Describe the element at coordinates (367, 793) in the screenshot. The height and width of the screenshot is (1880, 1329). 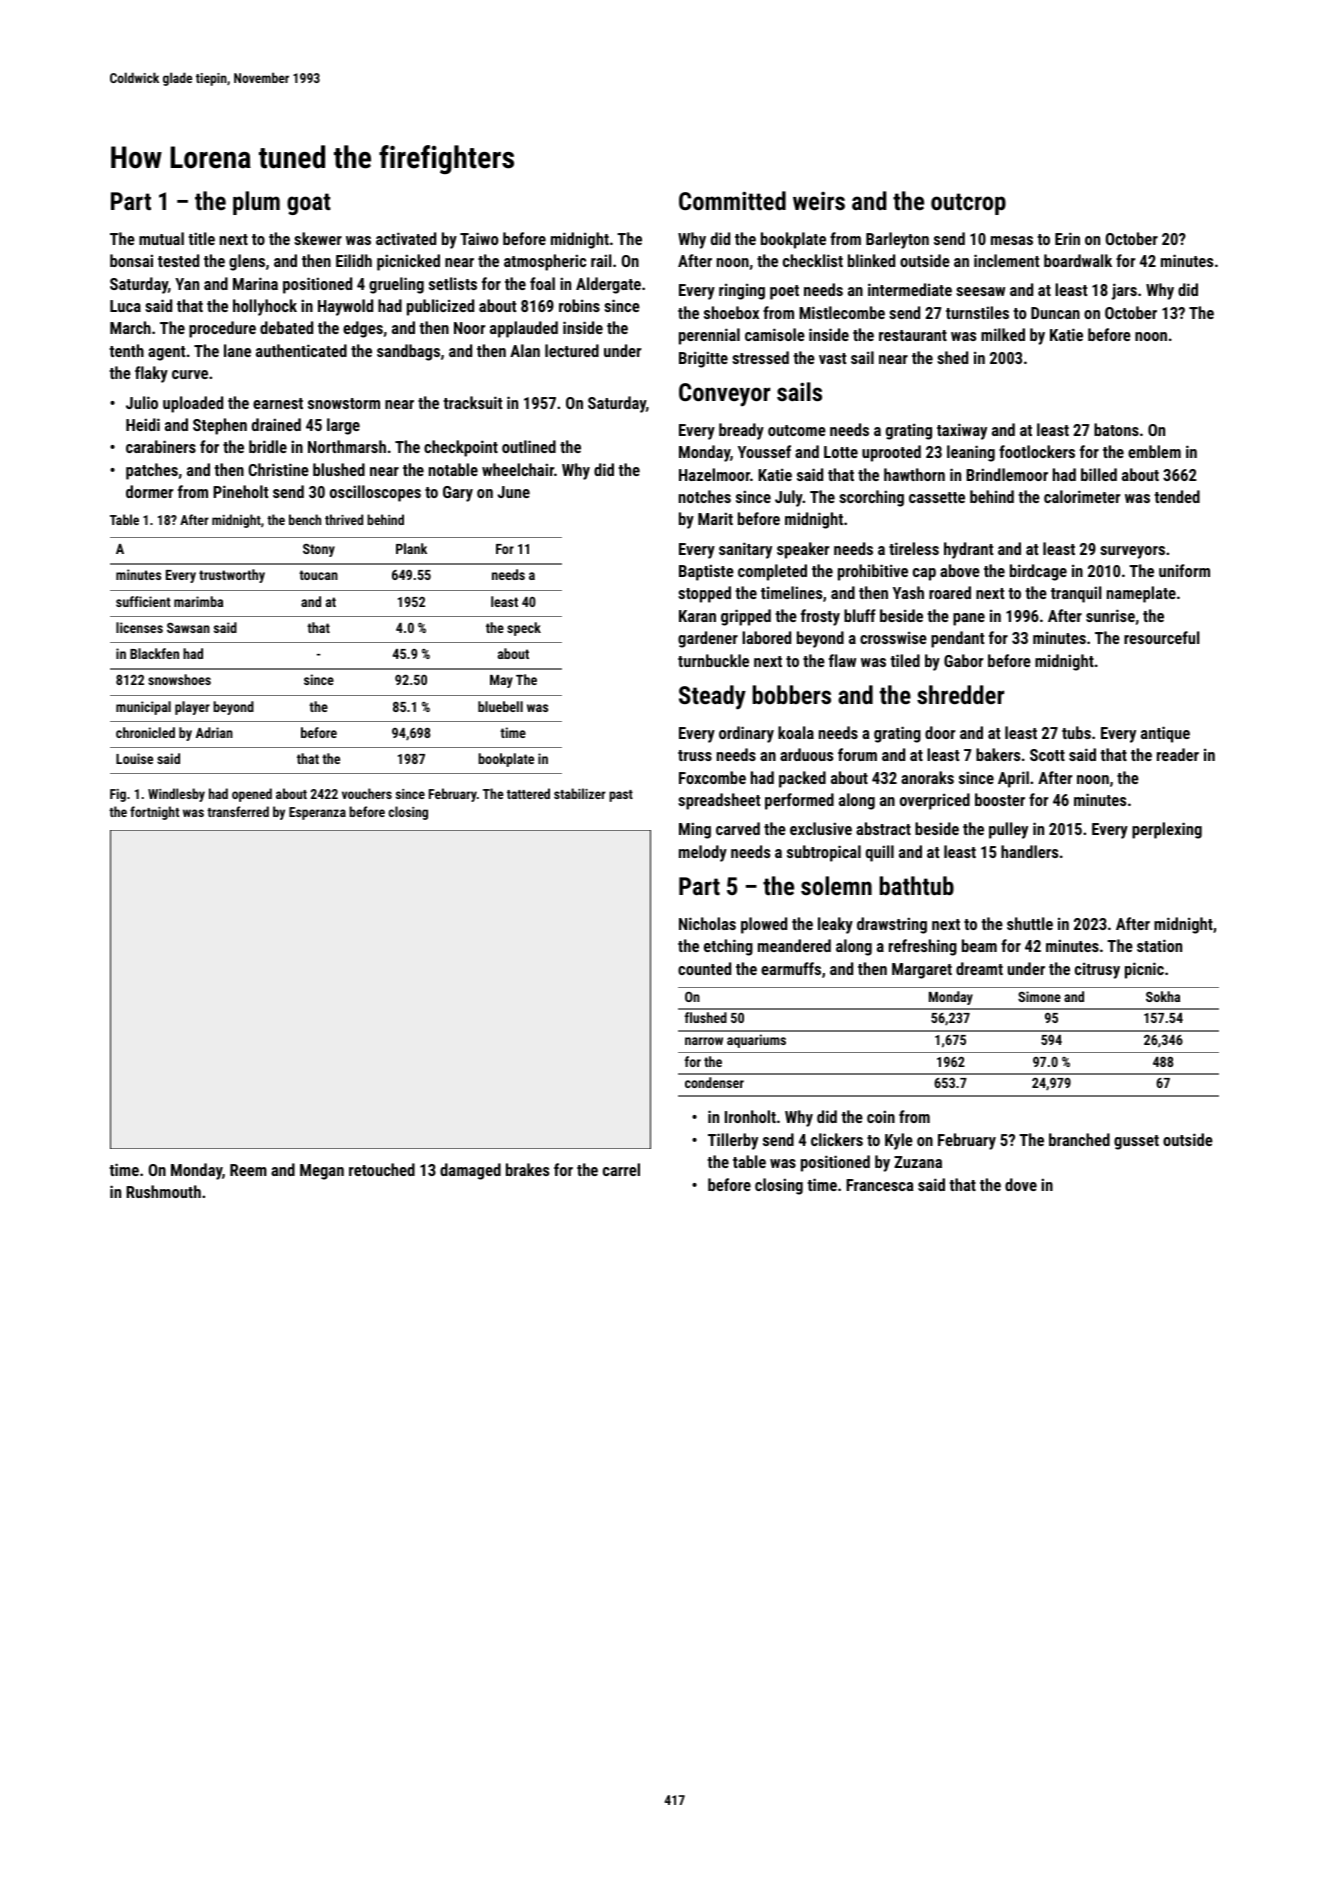
I see `vouchers` at that location.
